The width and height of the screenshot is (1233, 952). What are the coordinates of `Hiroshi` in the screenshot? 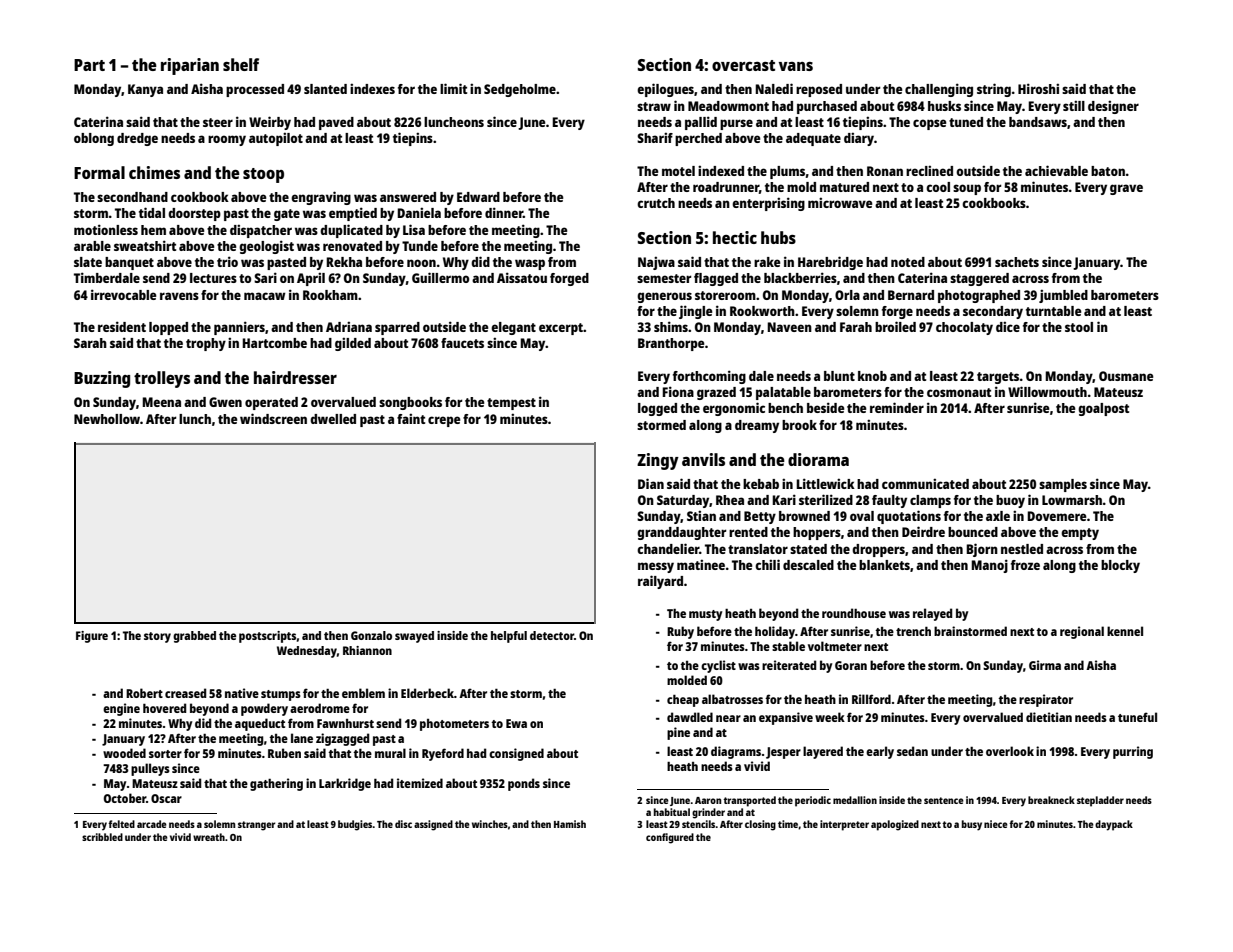 It's located at (1038, 88).
